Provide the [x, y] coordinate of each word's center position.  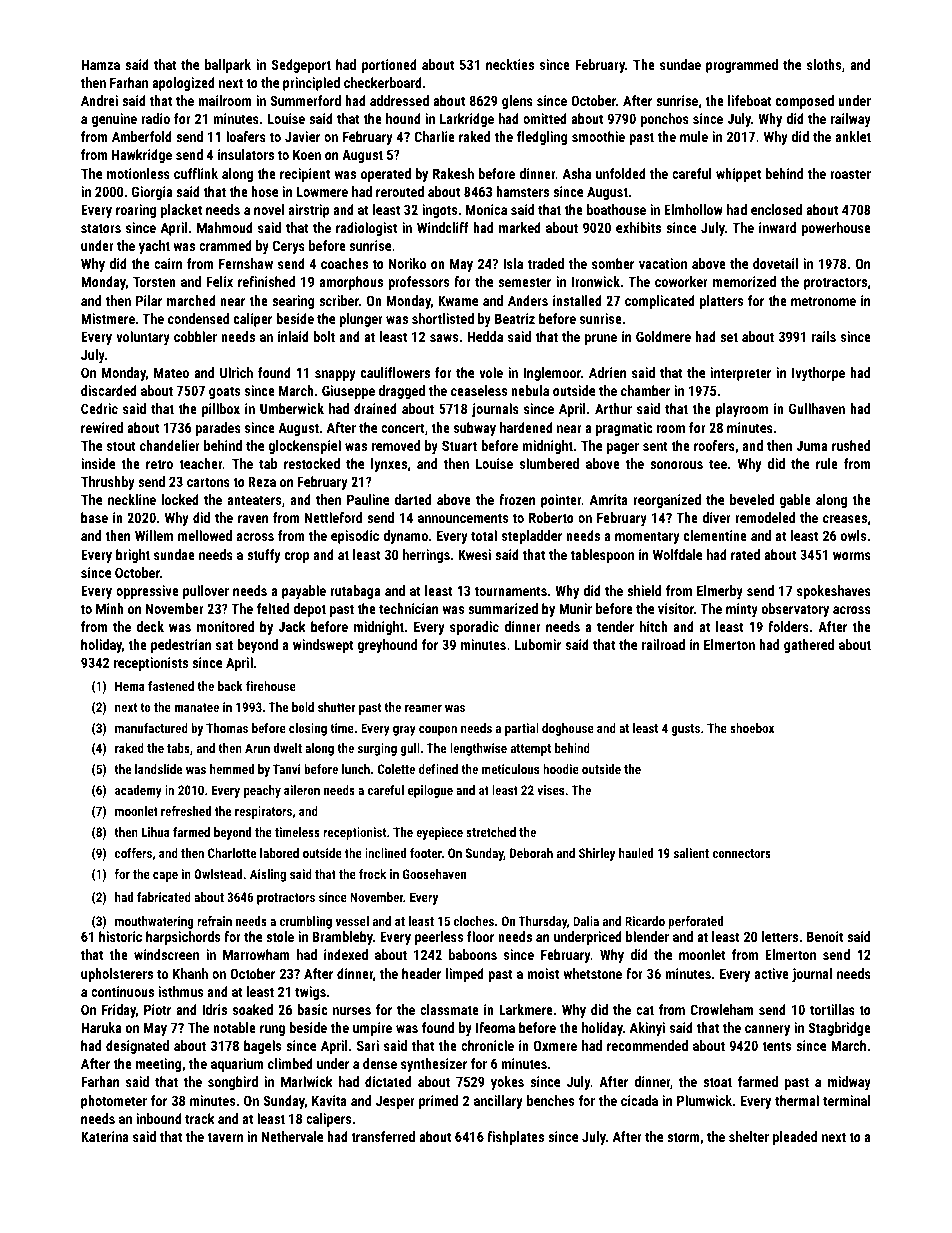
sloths [824, 64]
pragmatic [624, 429]
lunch [356, 769]
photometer [114, 1102]
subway [475, 429]
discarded [109, 390]
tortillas [832, 1009]
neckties [510, 64]
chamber [645, 390]
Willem [154, 535]
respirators [263, 812]
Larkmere [526, 1009]
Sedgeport [301, 66]
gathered [809, 646]
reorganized [667, 501]
